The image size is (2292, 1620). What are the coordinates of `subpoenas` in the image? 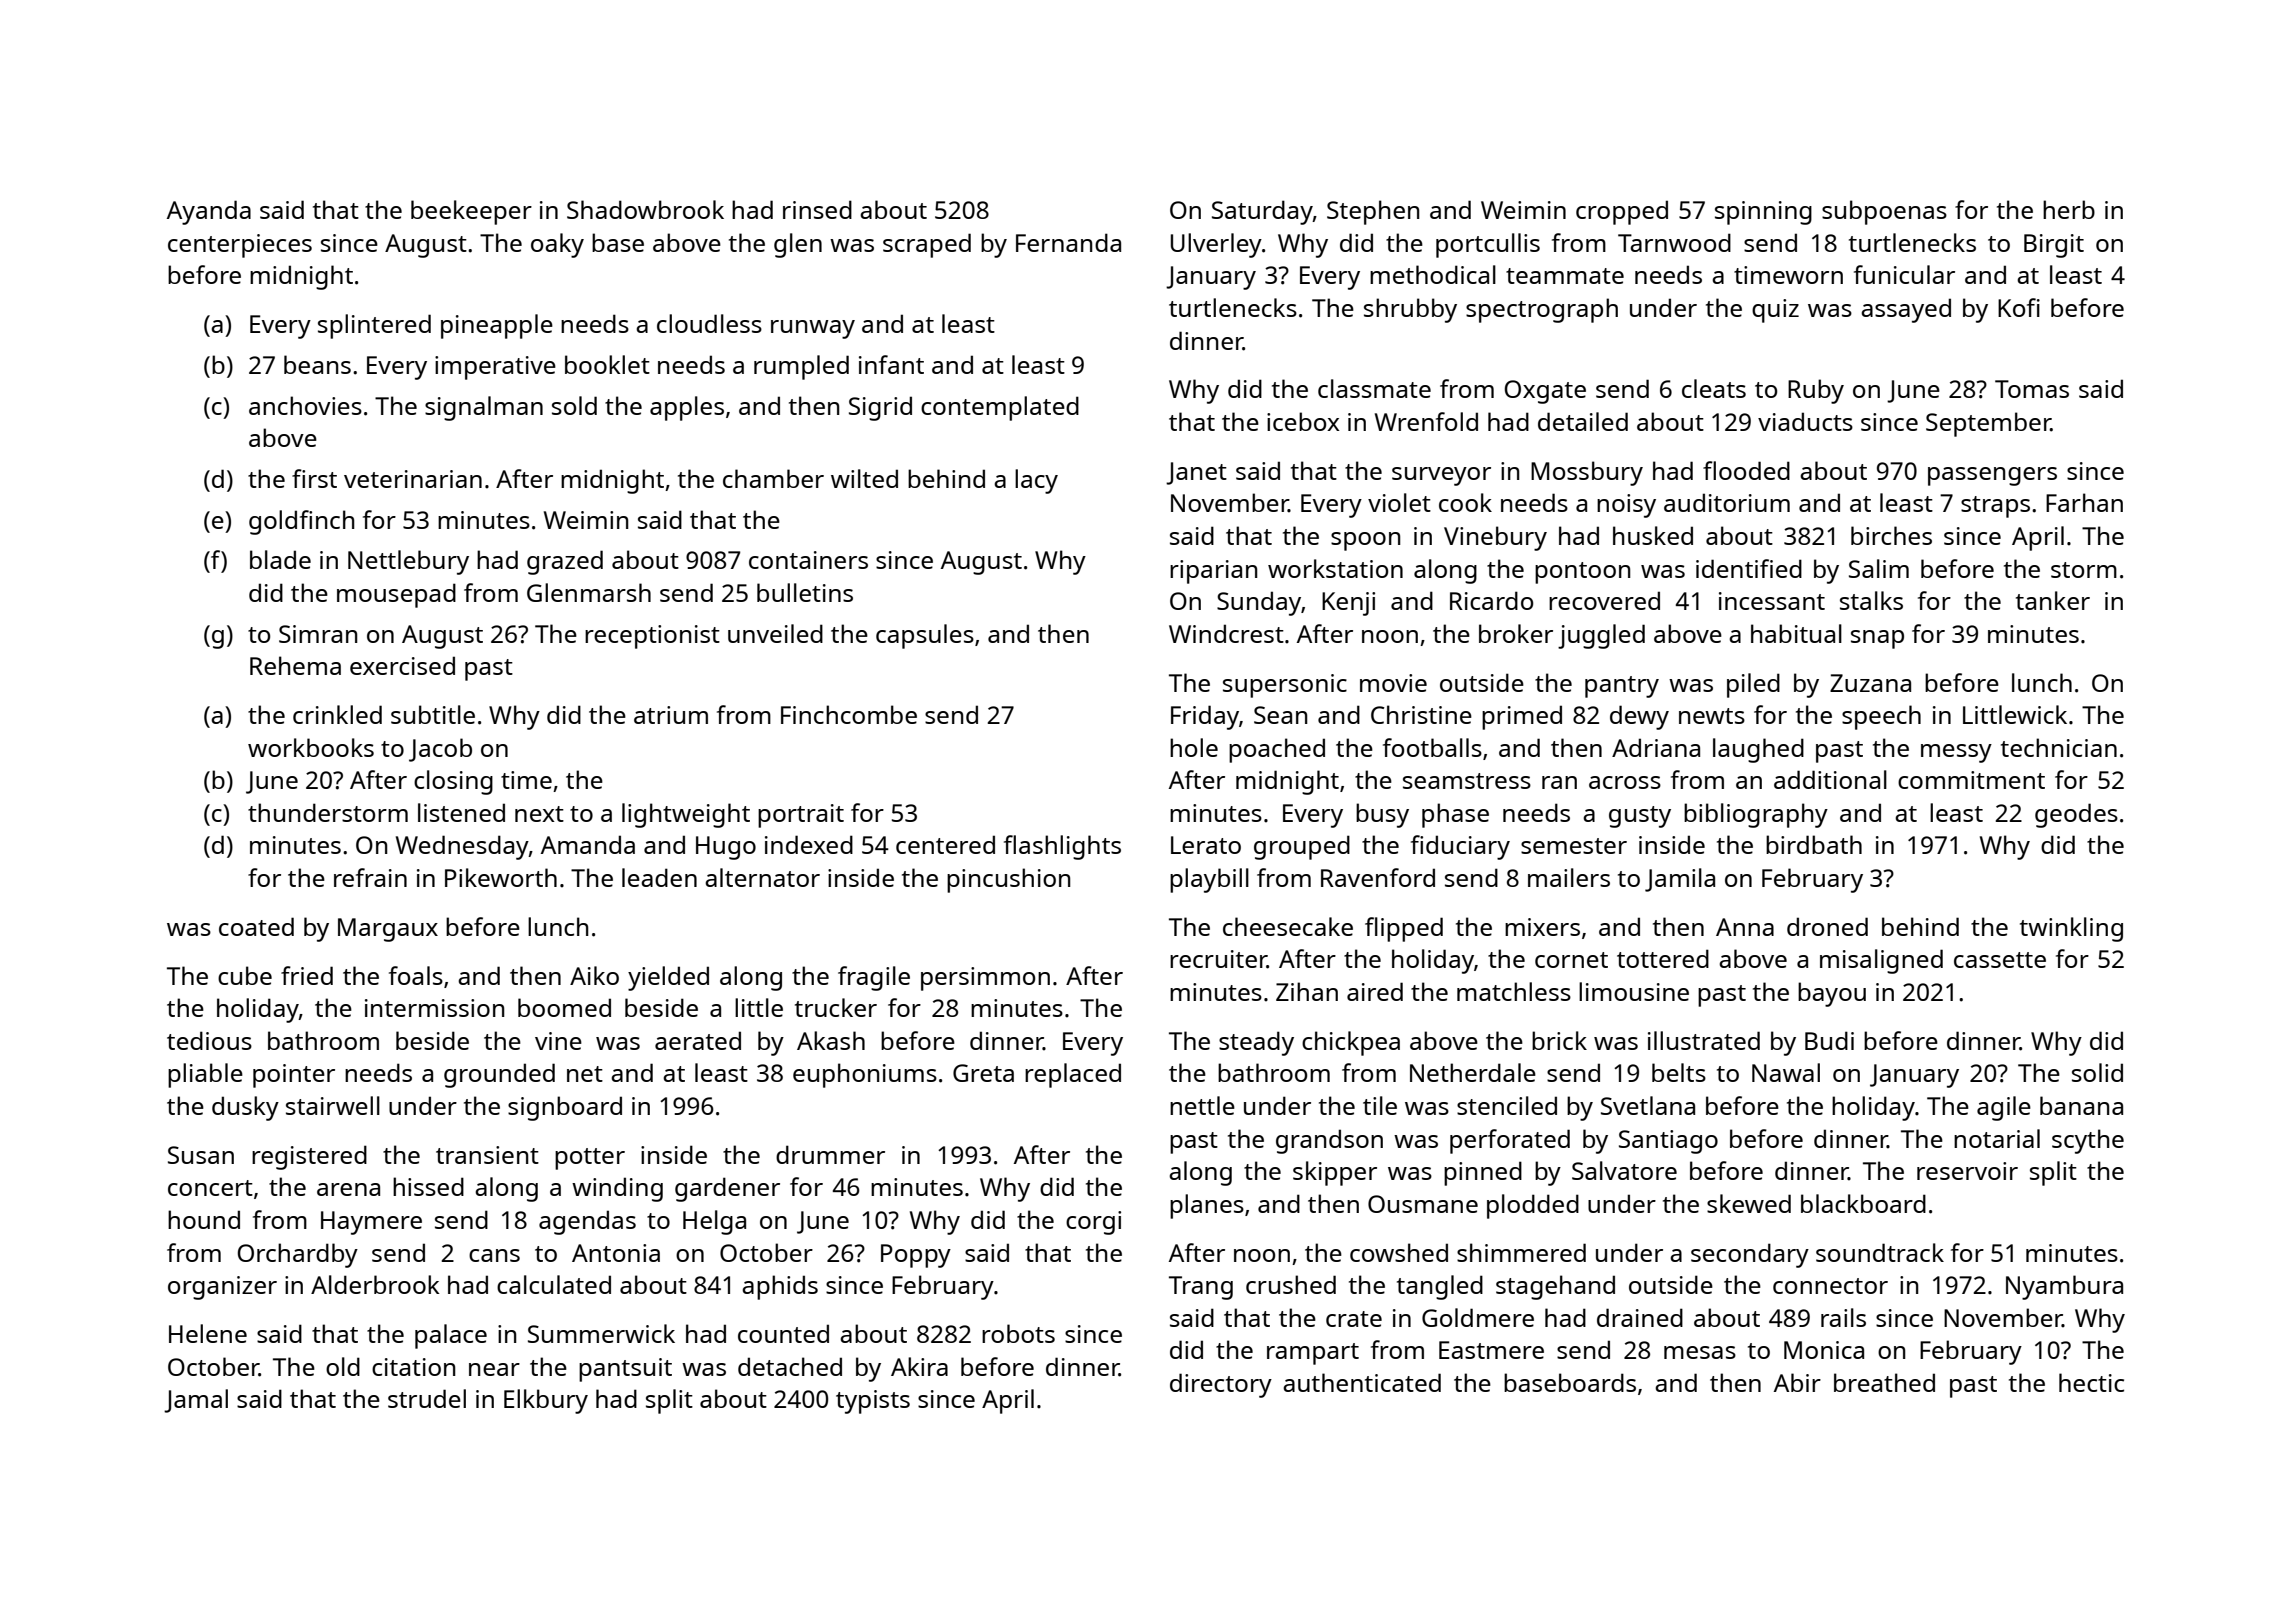 It's located at (1884, 212).
